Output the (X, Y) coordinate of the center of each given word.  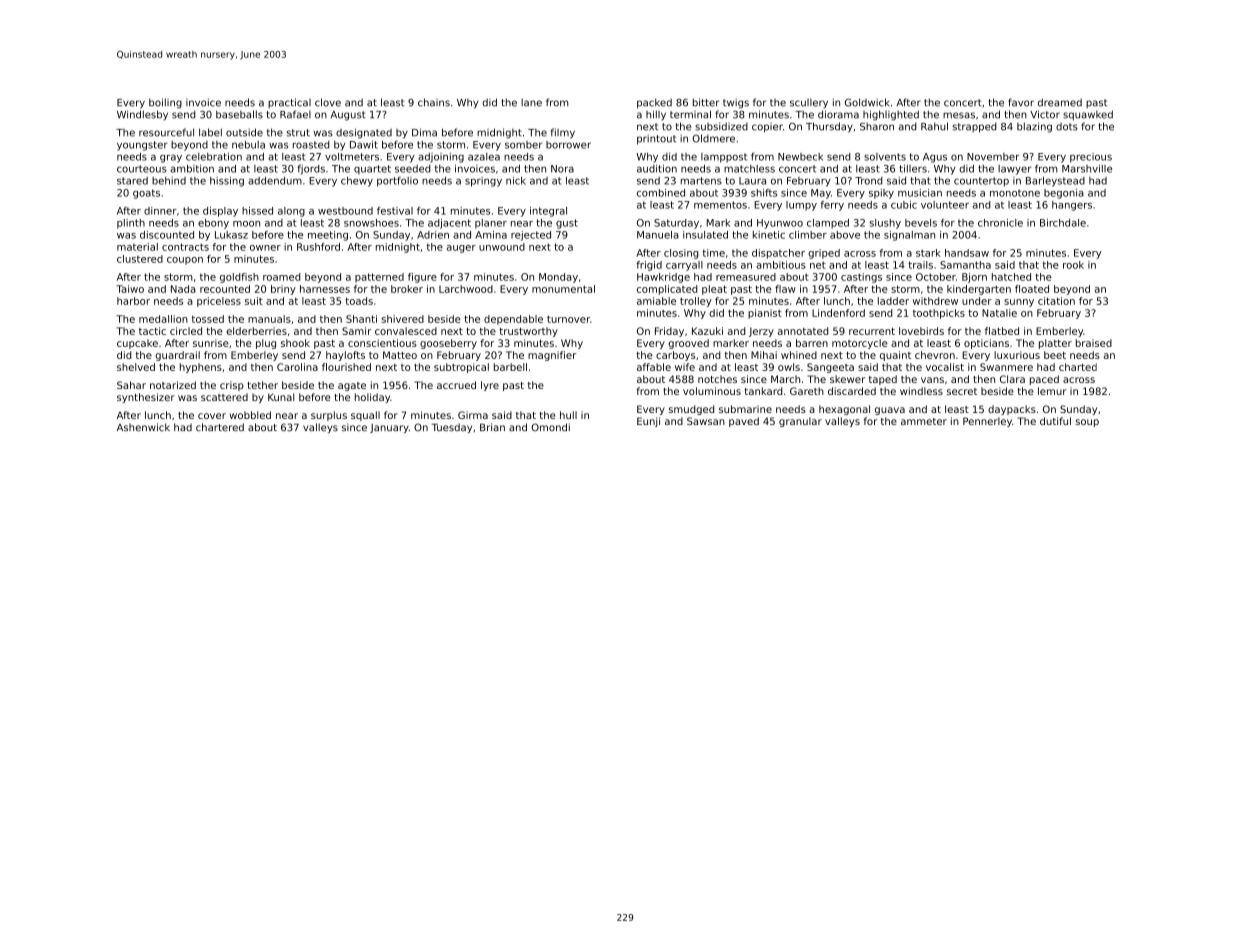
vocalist (945, 367)
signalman (909, 236)
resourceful (166, 132)
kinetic (769, 235)
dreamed (1060, 102)
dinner (160, 211)
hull (568, 415)
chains (434, 102)
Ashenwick (143, 427)
